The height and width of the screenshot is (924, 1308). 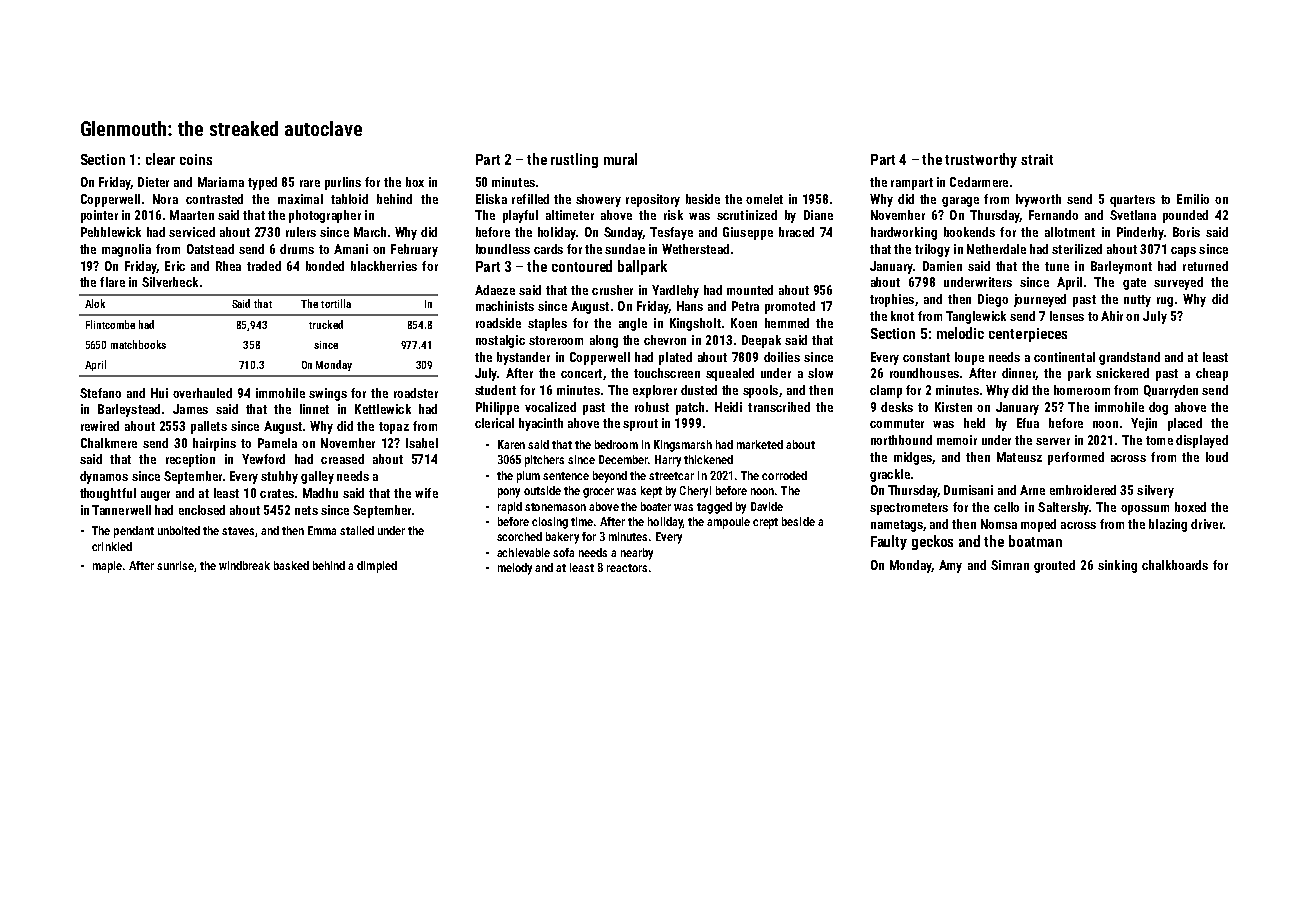 What do you see at coordinates (620, 159) in the screenshot?
I see `mural` at bounding box center [620, 159].
